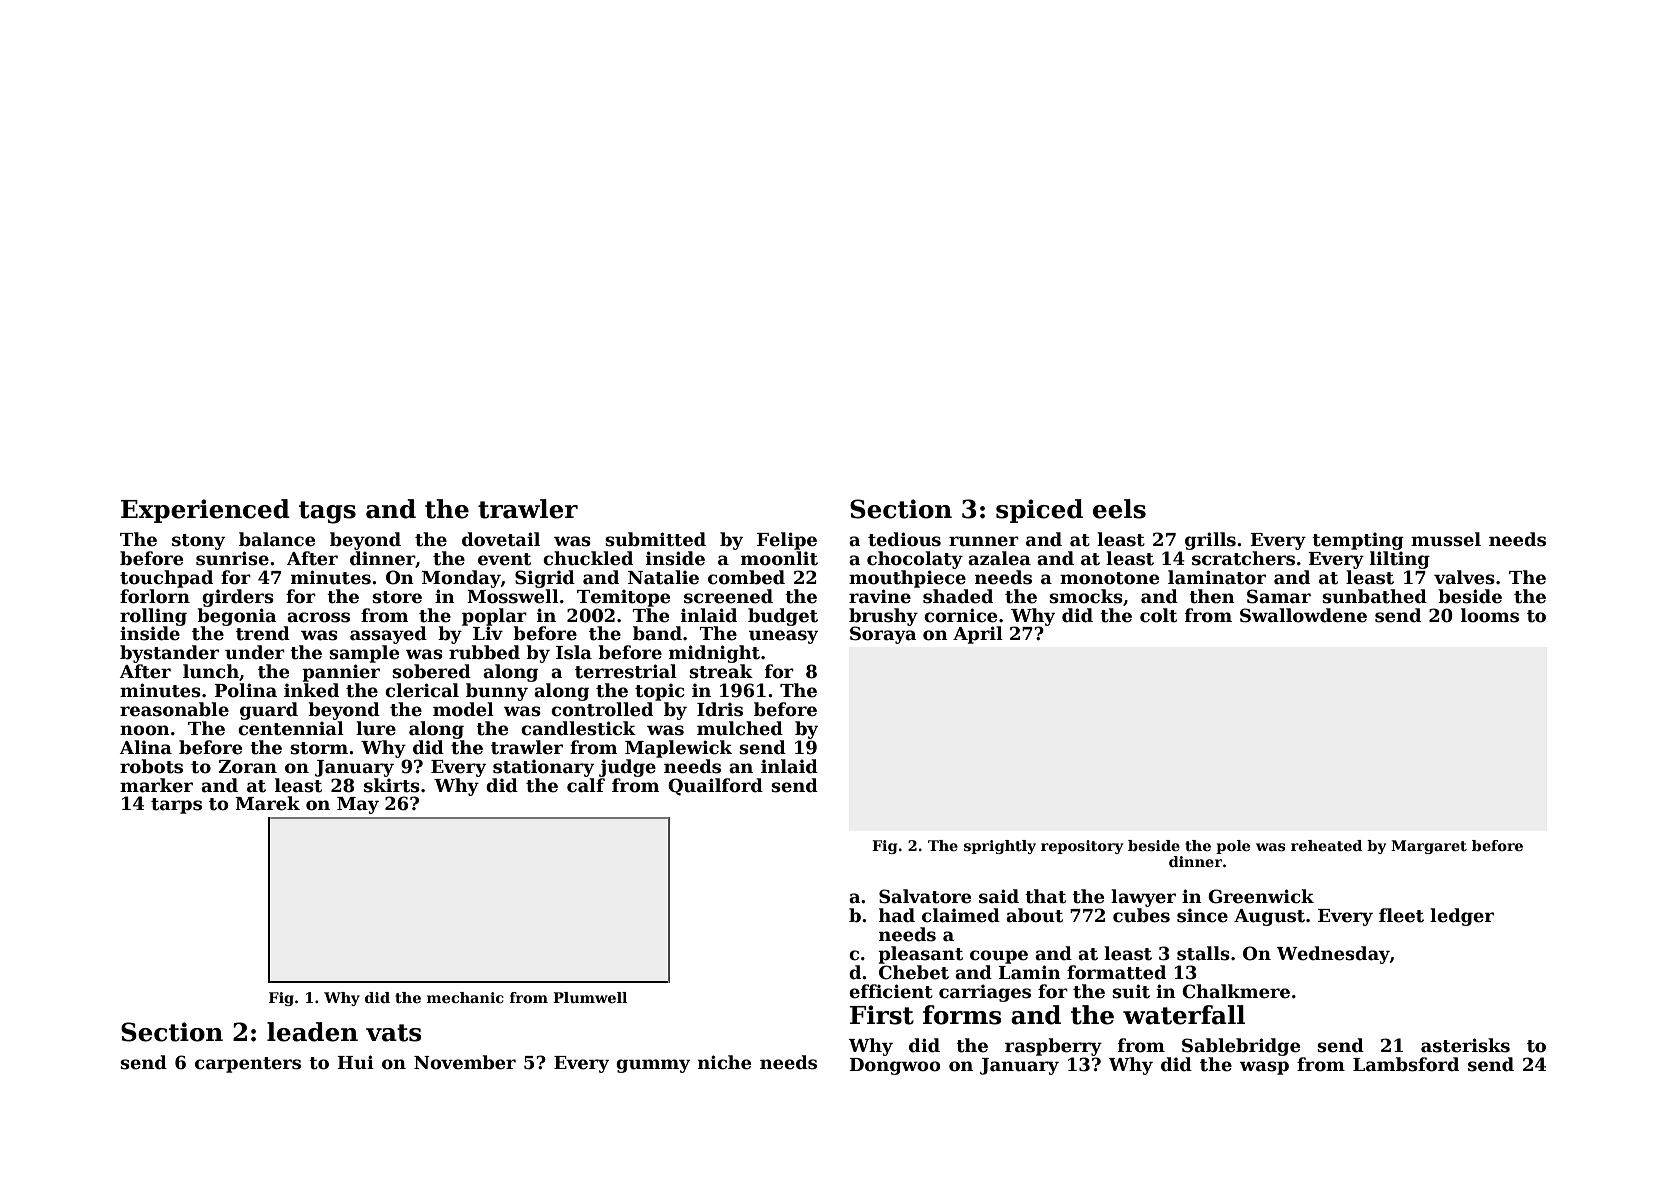 The width and height of the screenshot is (1667, 1179). Describe the element at coordinates (1333, 955) in the screenshot. I see `Wednesday` at that location.
